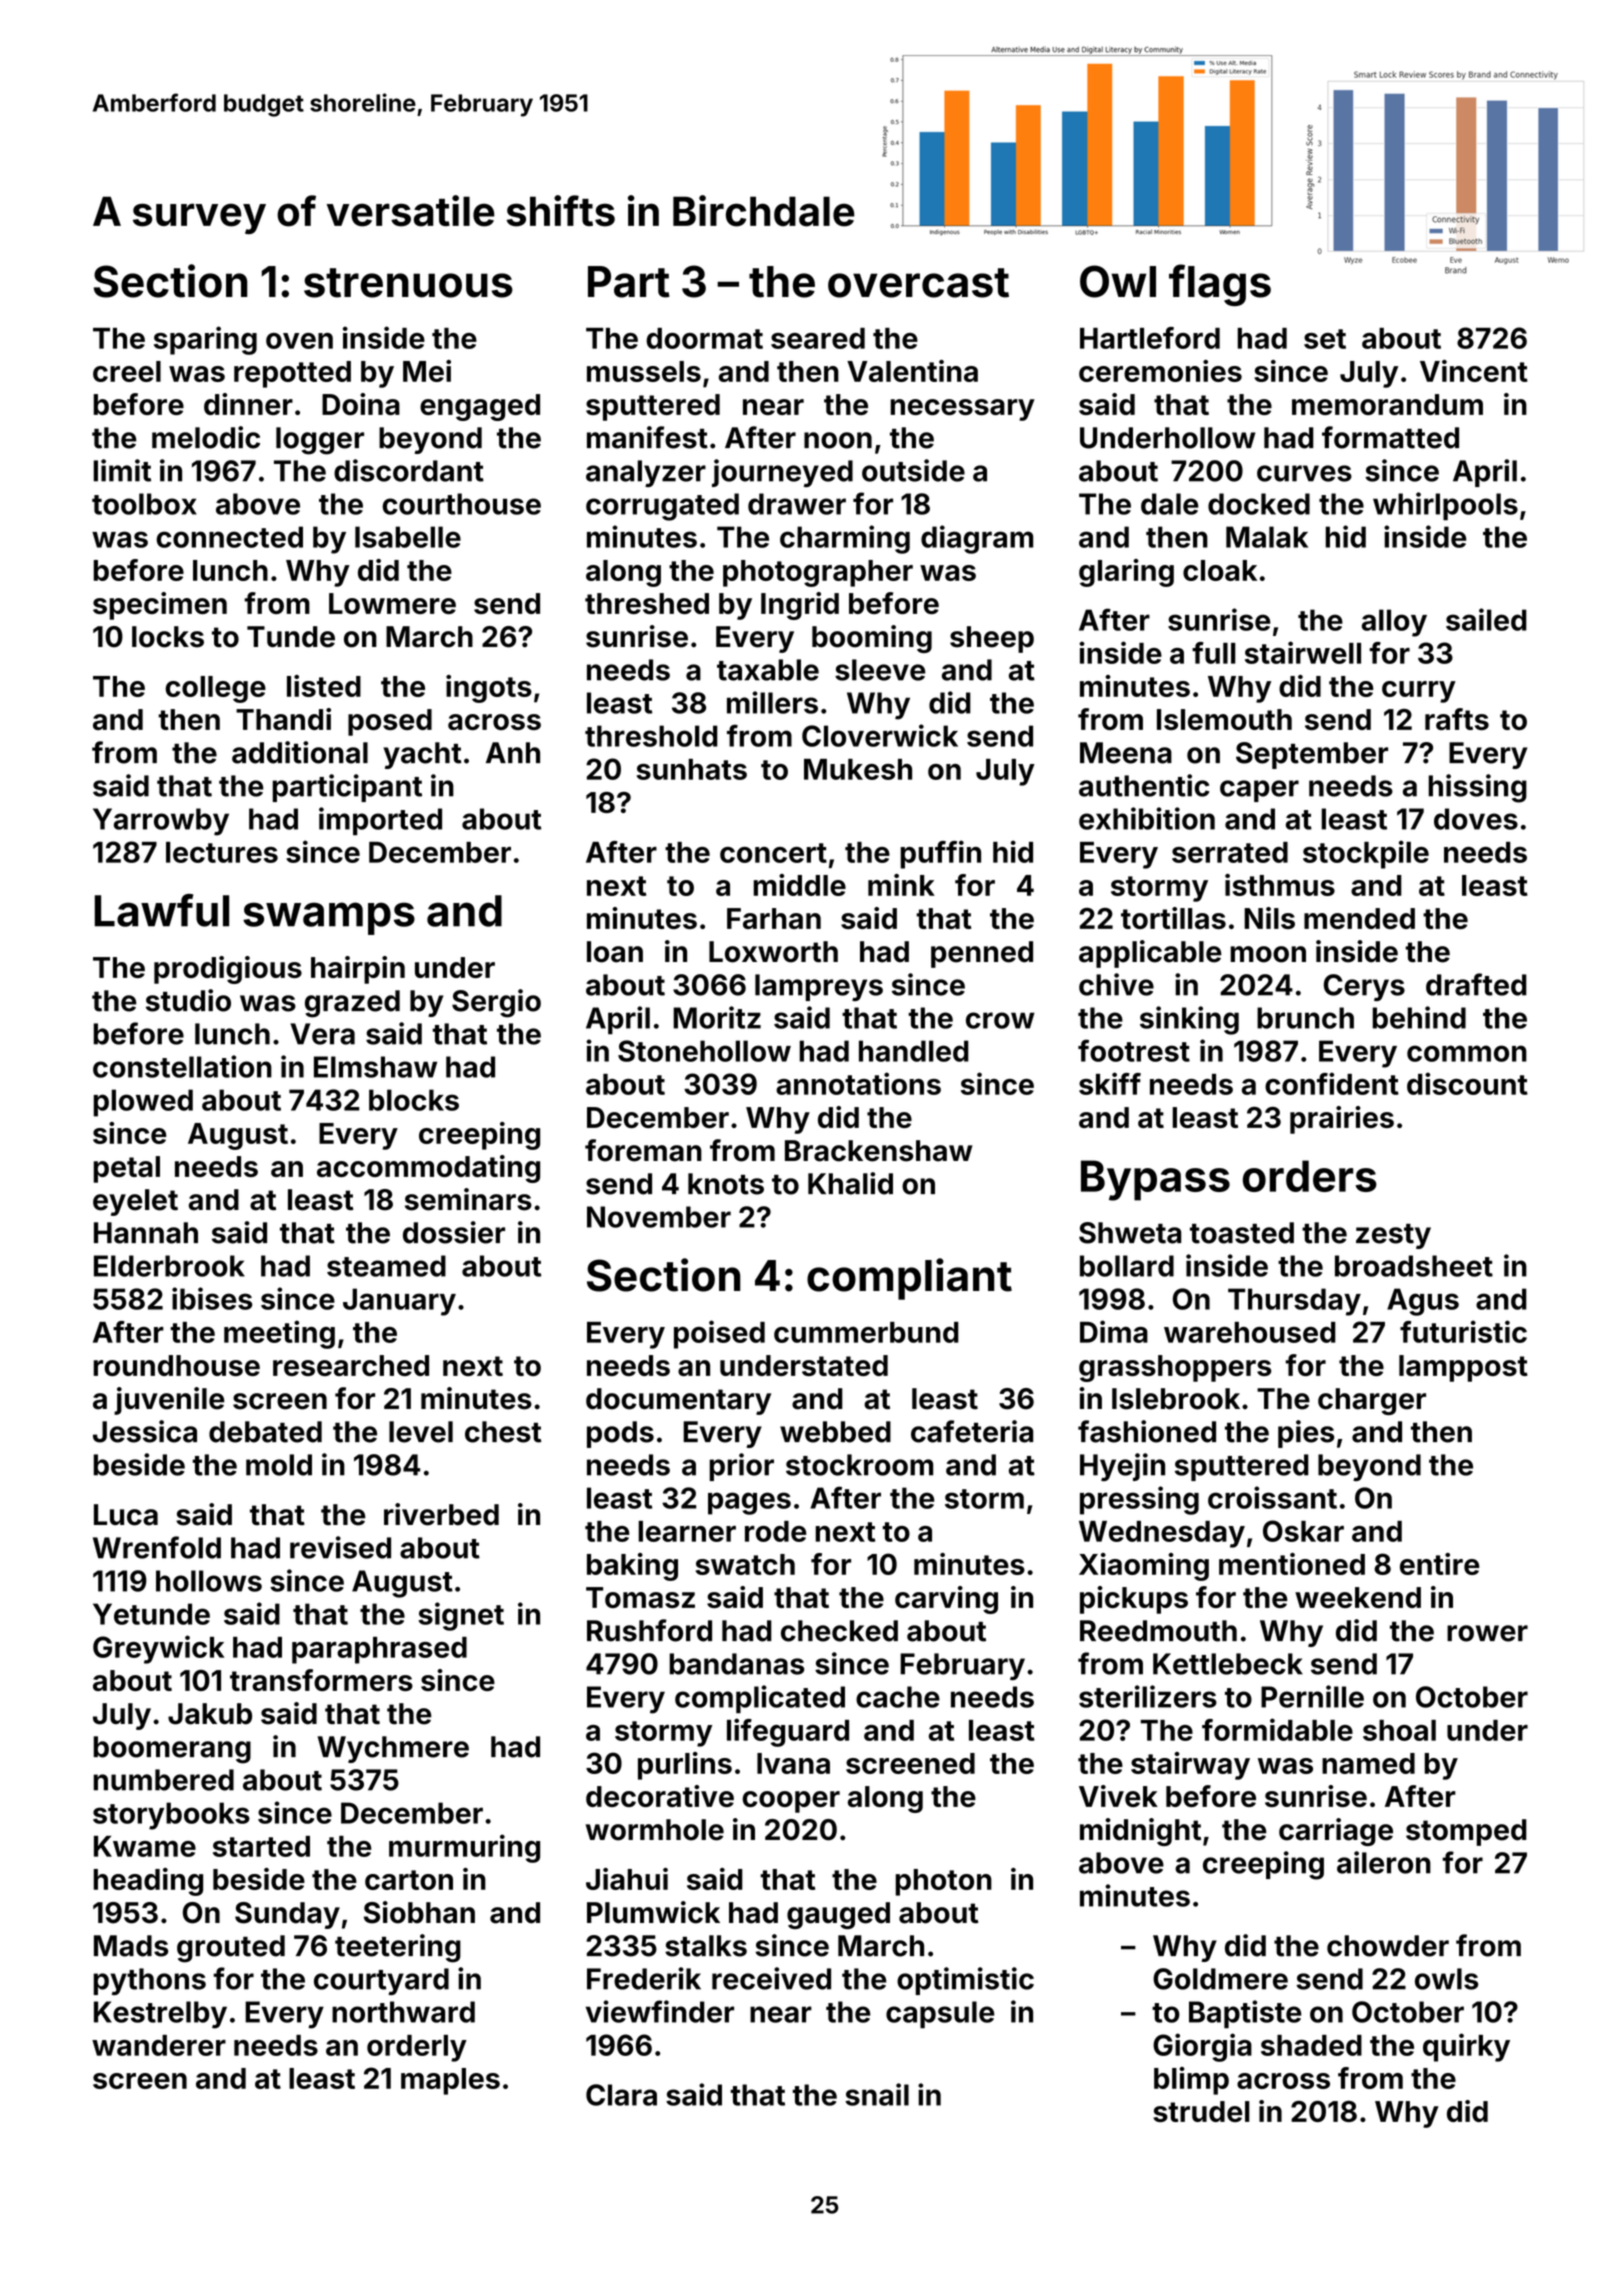 The height and width of the image is (2292, 1620). What do you see at coordinates (340, 1547) in the image?
I see `revised` at bounding box center [340, 1547].
